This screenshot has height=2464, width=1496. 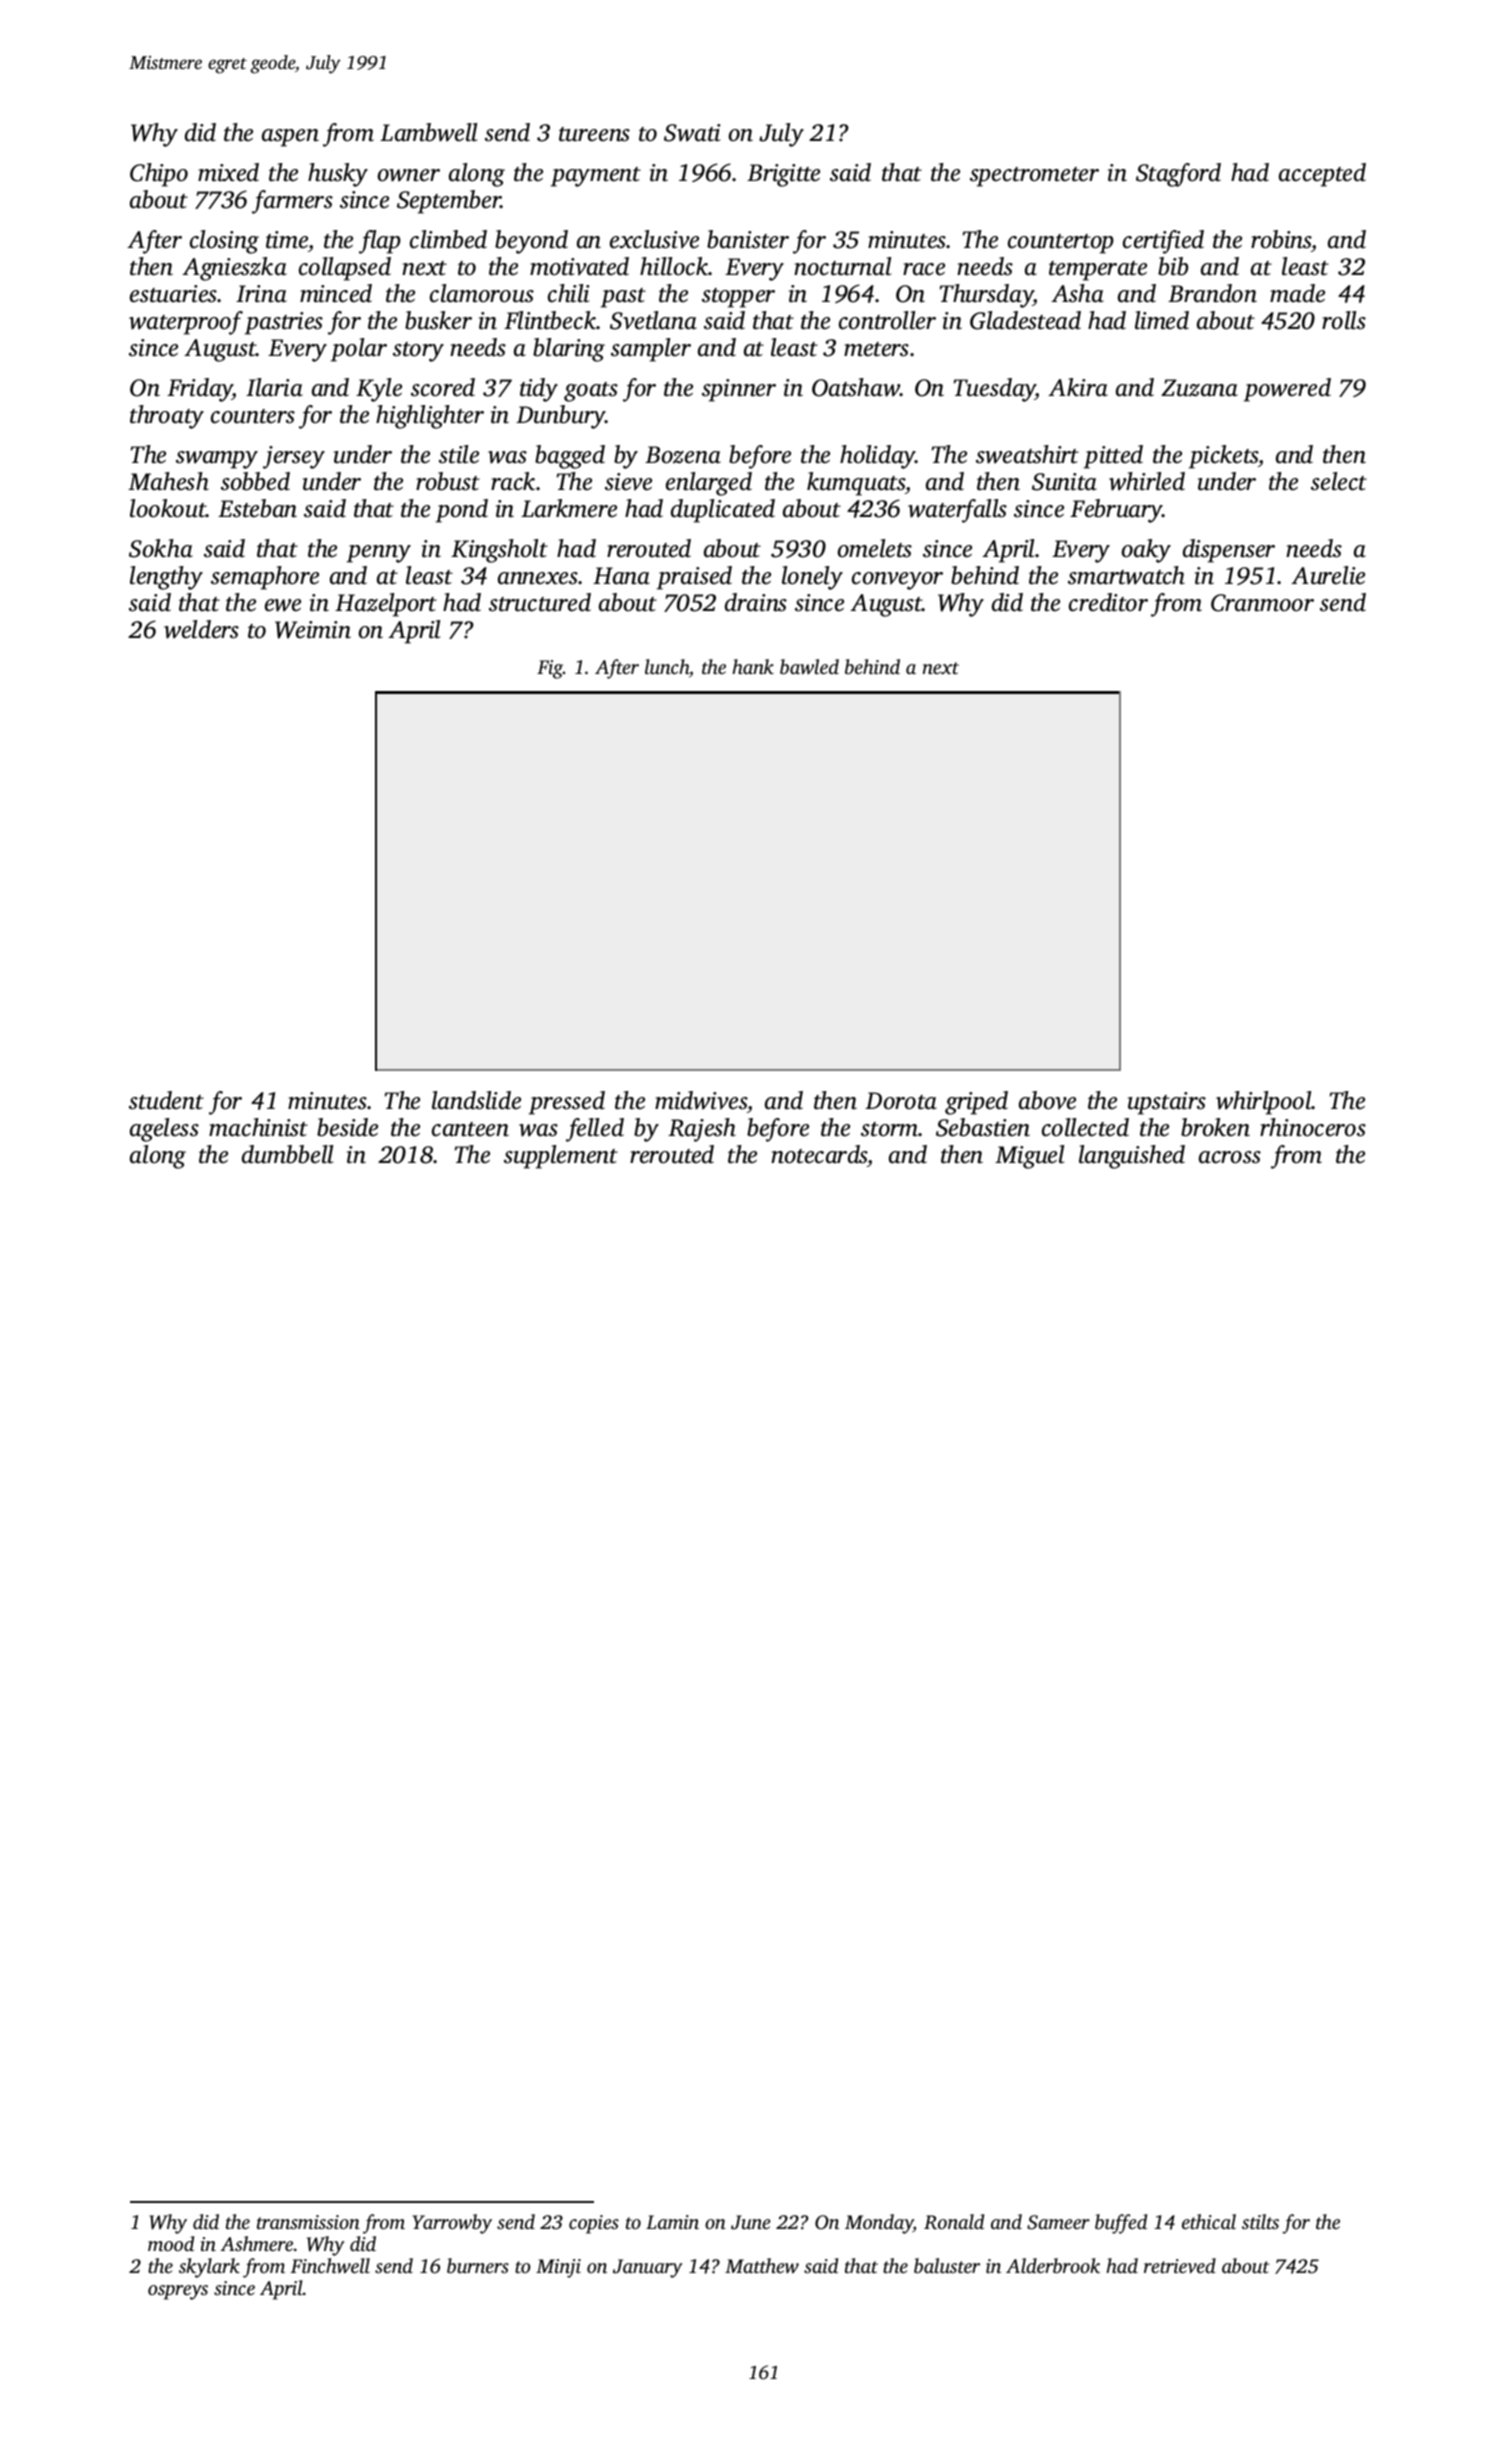 What do you see at coordinates (783, 175) in the screenshot?
I see `Brigitte` at bounding box center [783, 175].
